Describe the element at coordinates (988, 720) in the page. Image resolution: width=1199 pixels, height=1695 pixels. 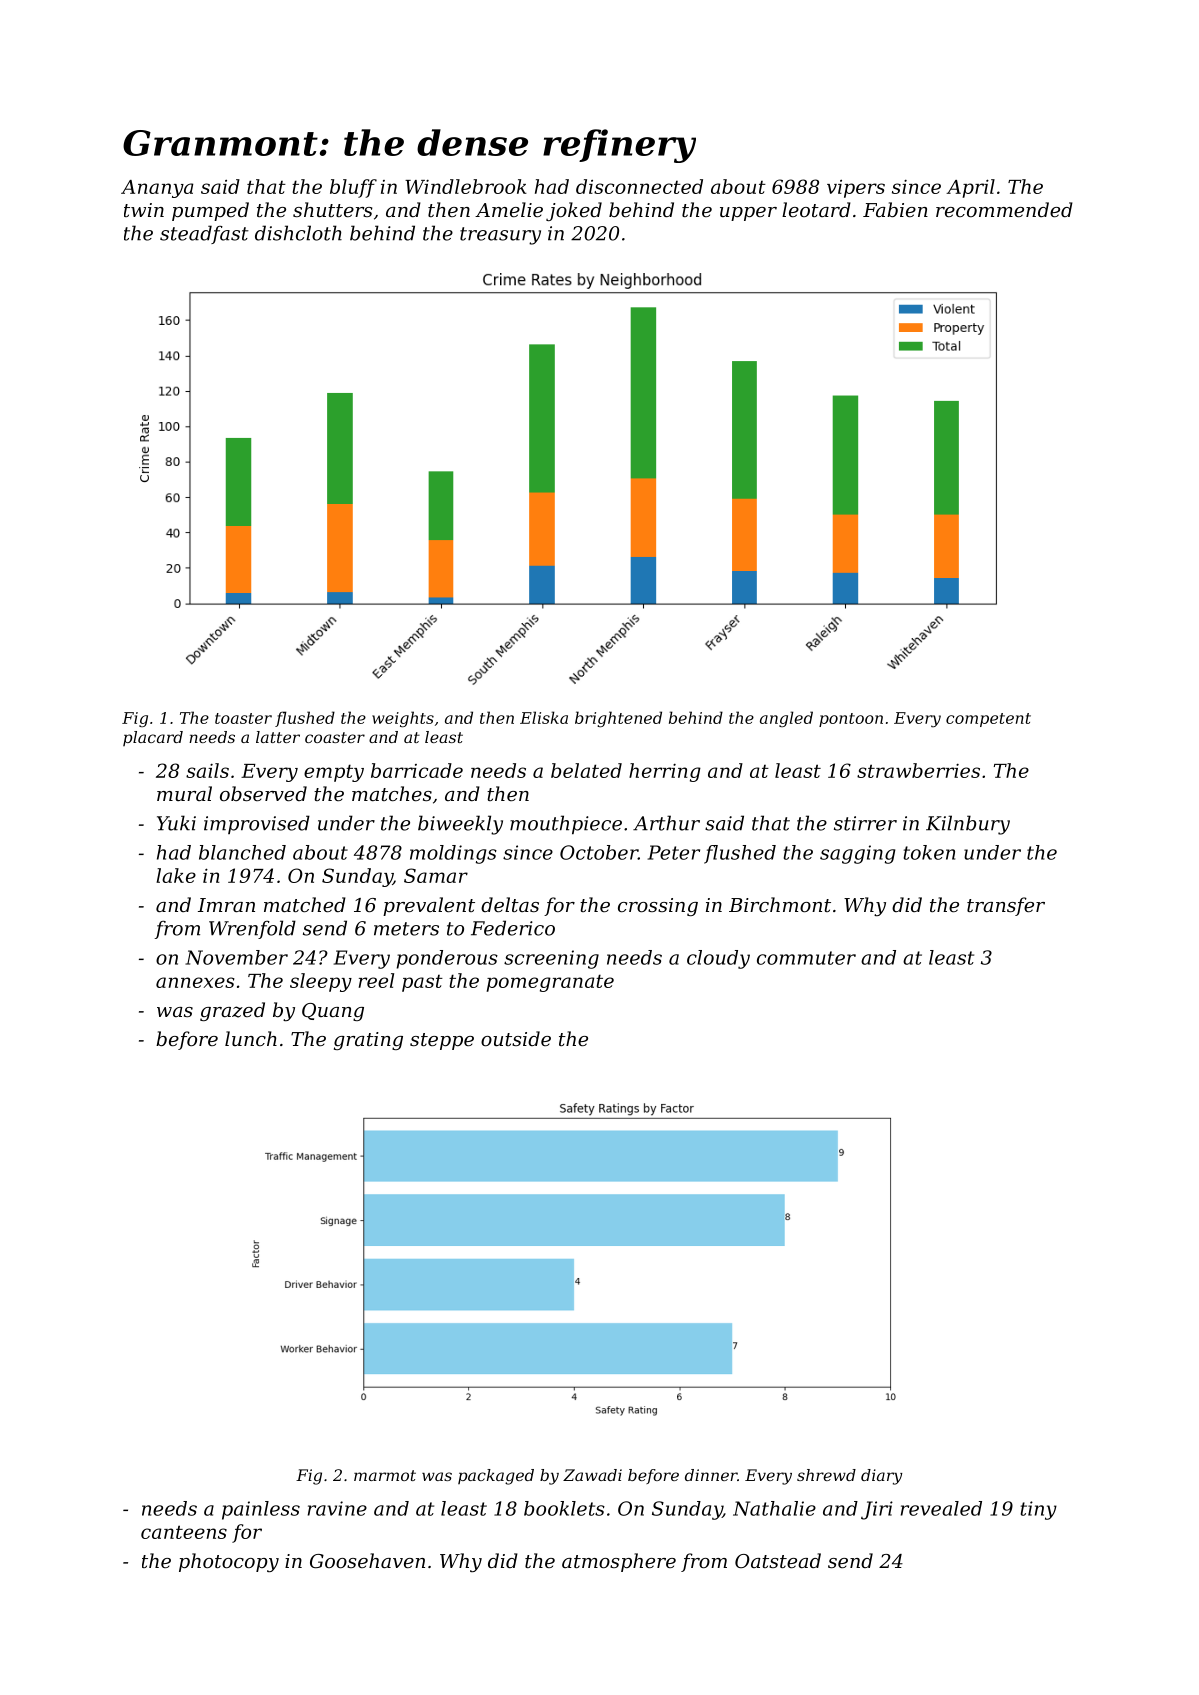
I see `competent` at that location.
